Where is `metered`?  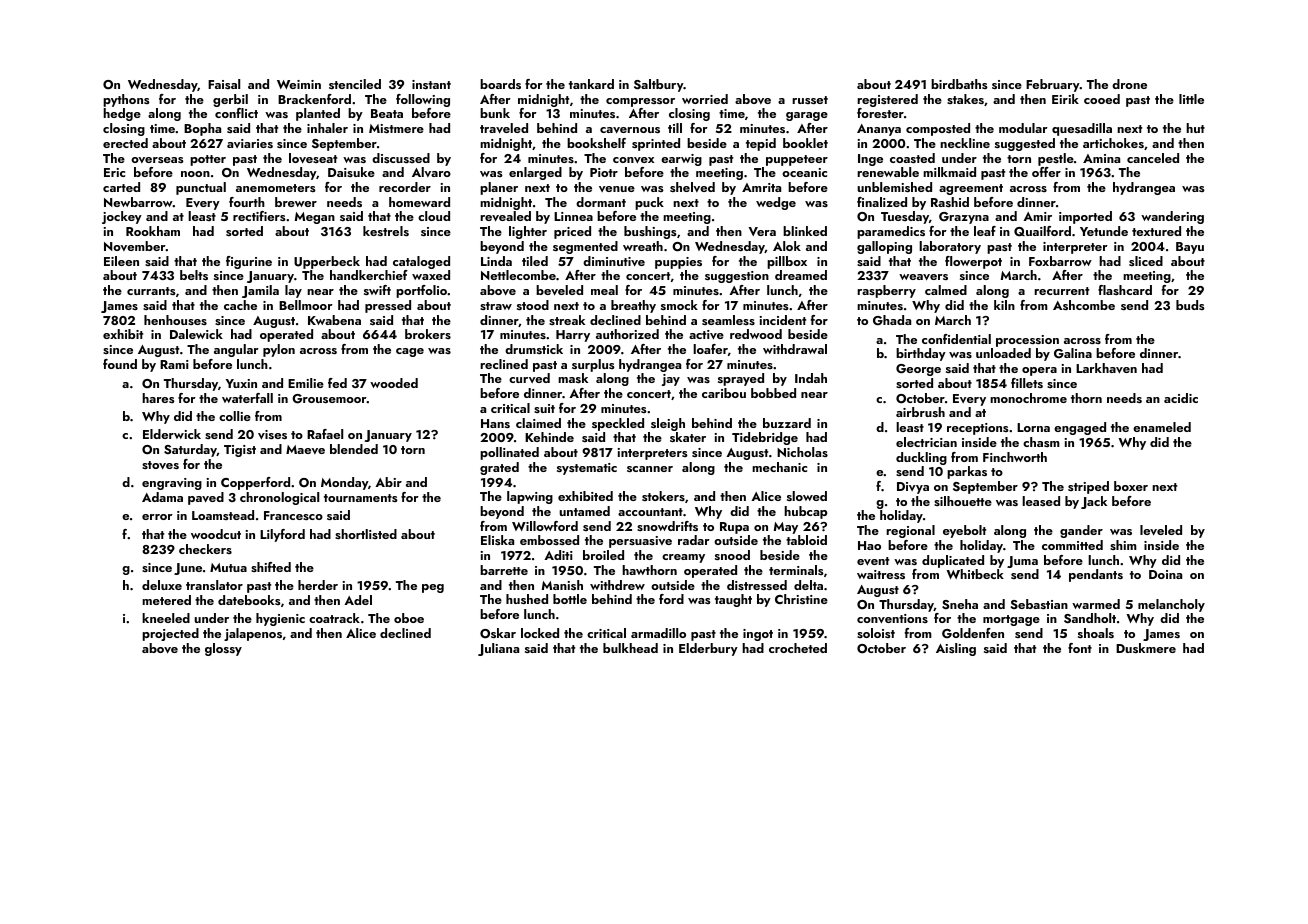 metered is located at coordinates (166, 600).
